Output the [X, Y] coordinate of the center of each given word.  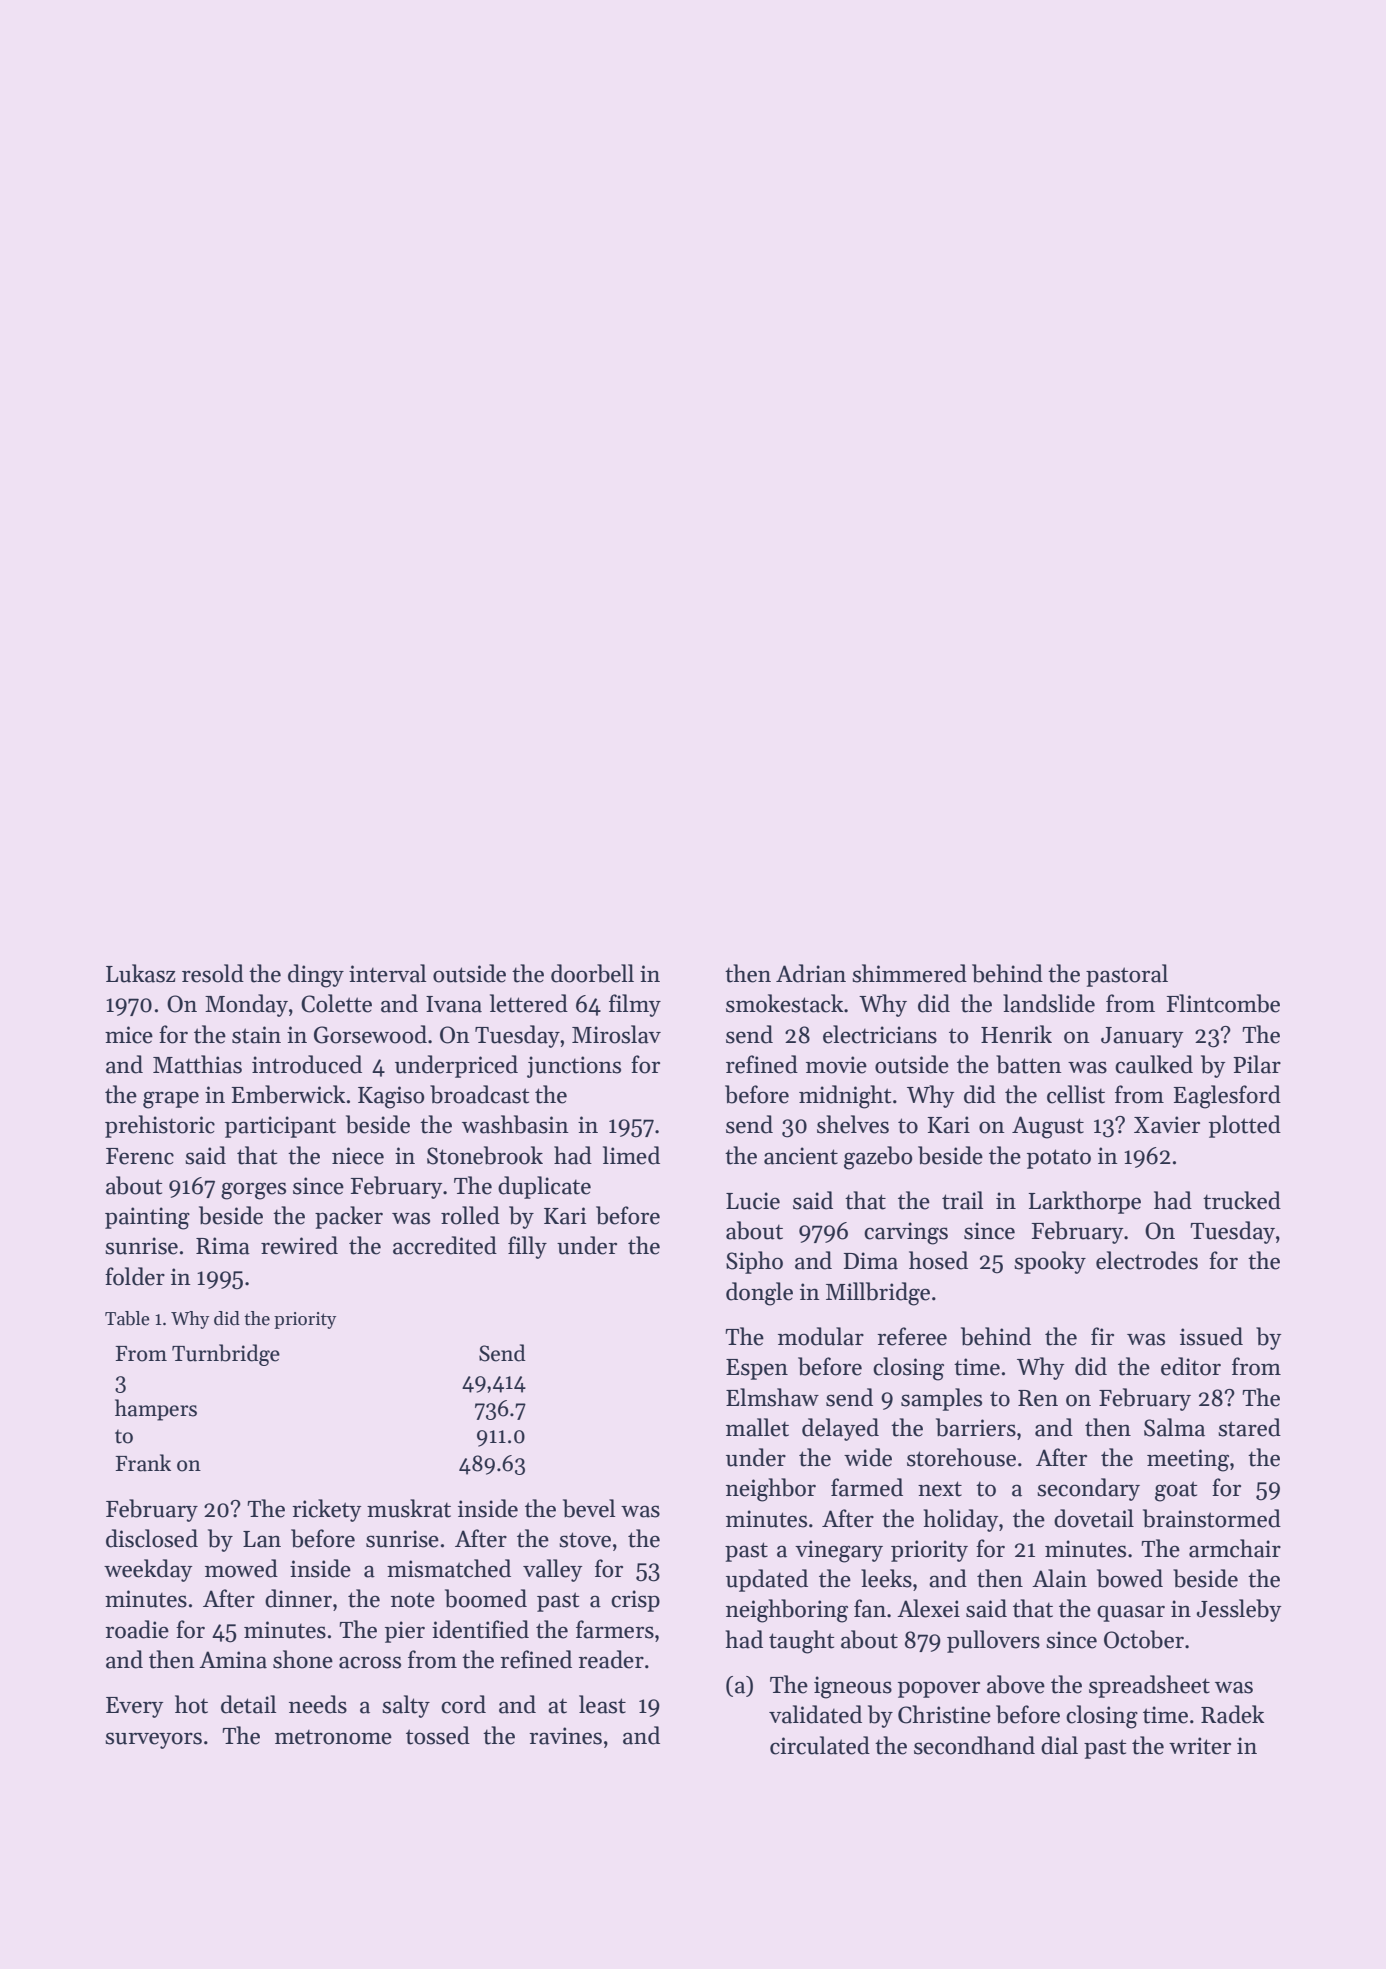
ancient [801, 1156]
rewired [299, 1245]
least [602, 1704]
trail [962, 1200]
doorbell [592, 973]
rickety [327, 1510]
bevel [589, 1508]
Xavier [1167, 1125]
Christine [944, 1714]
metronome [333, 1737]
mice [129, 1035]
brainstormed [1212, 1518]
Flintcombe [1223, 1003]
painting [147, 1218]
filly [527, 1247]
